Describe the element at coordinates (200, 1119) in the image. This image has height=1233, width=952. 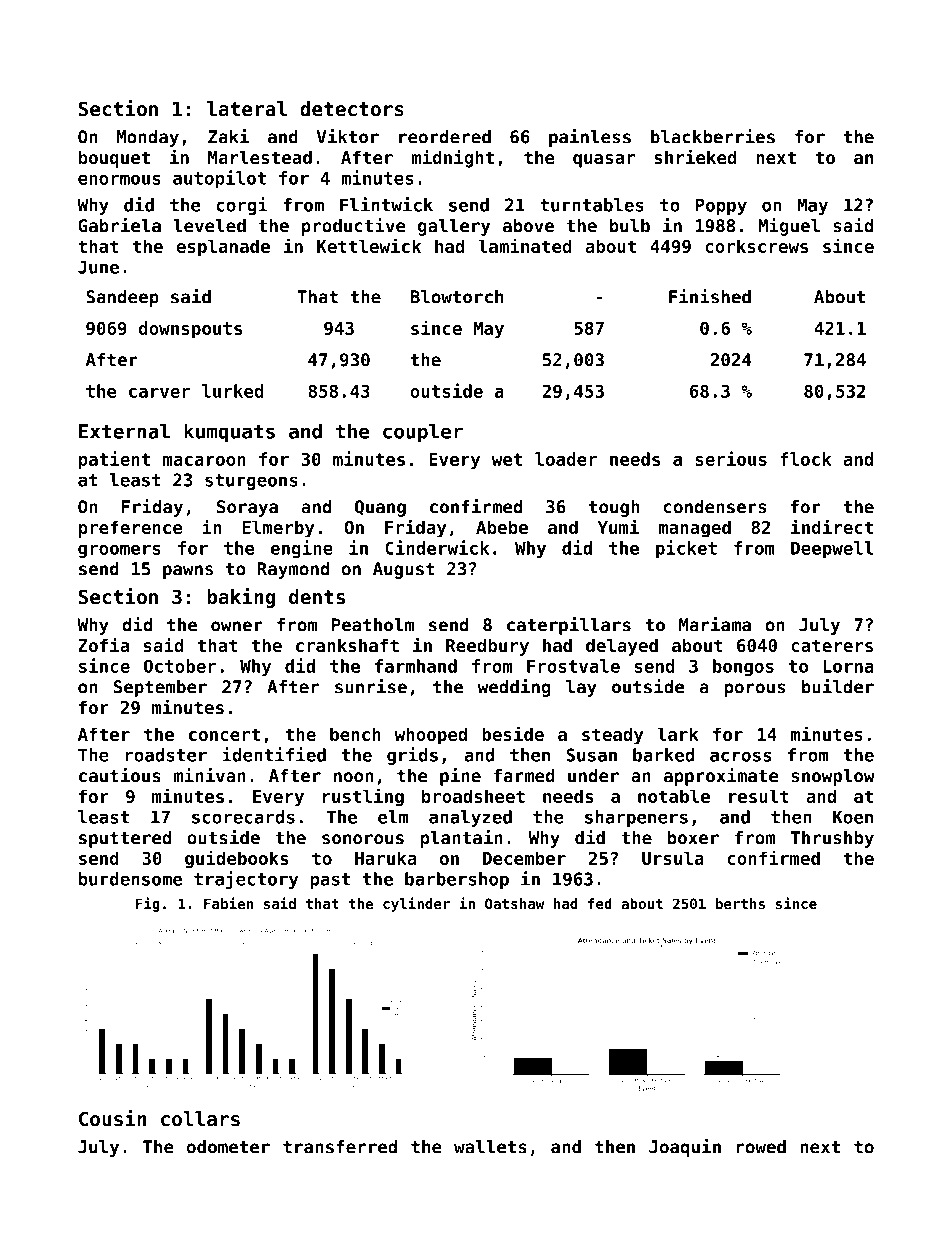
I see `collars` at that location.
